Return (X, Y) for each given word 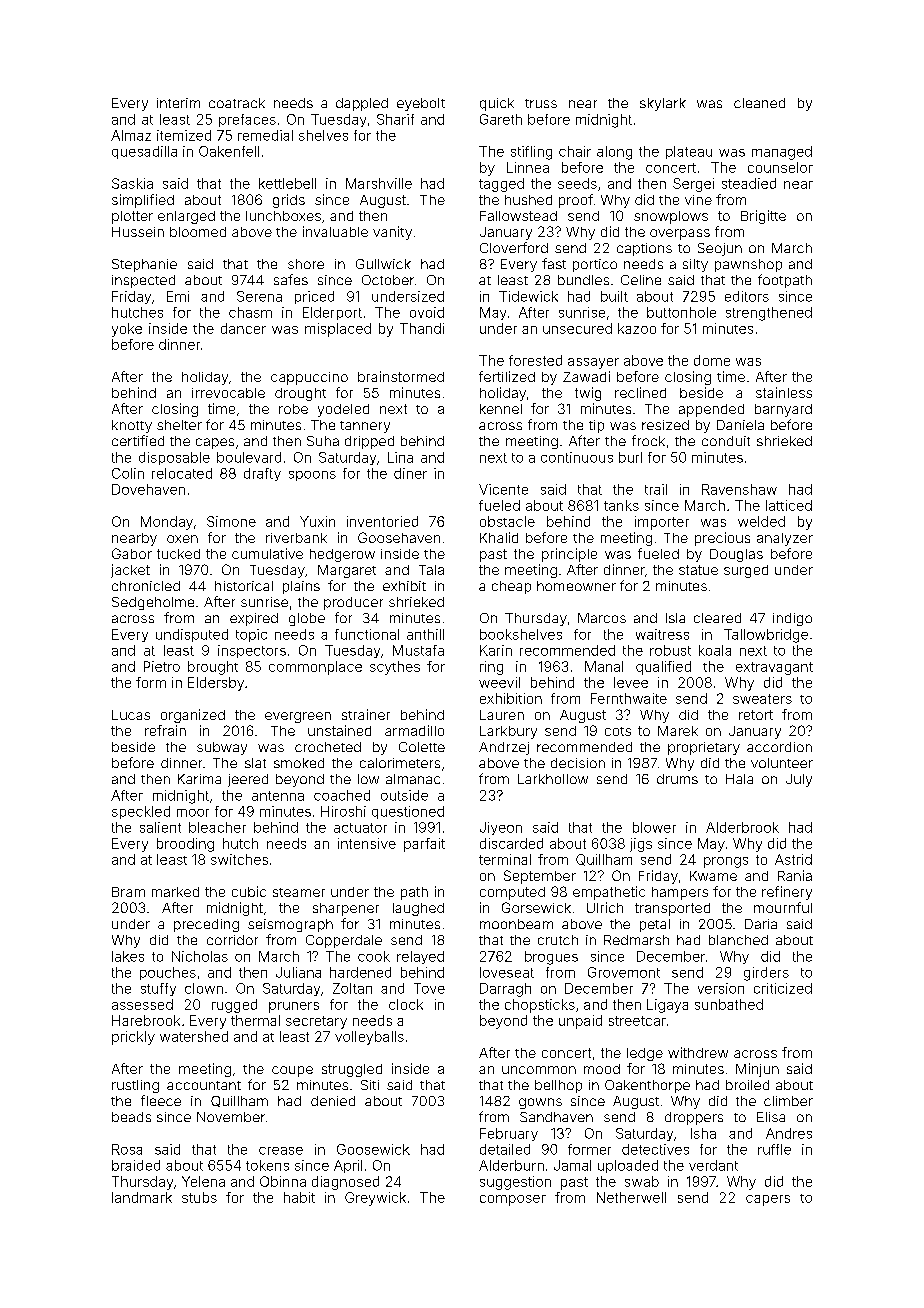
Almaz (131, 135)
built (614, 296)
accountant (204, 1085)
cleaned (759, 103)
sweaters (762, 699)
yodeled (343, 410)
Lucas (131, 715)
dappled (362, 104)
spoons (312, 476)
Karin (496, 650)
